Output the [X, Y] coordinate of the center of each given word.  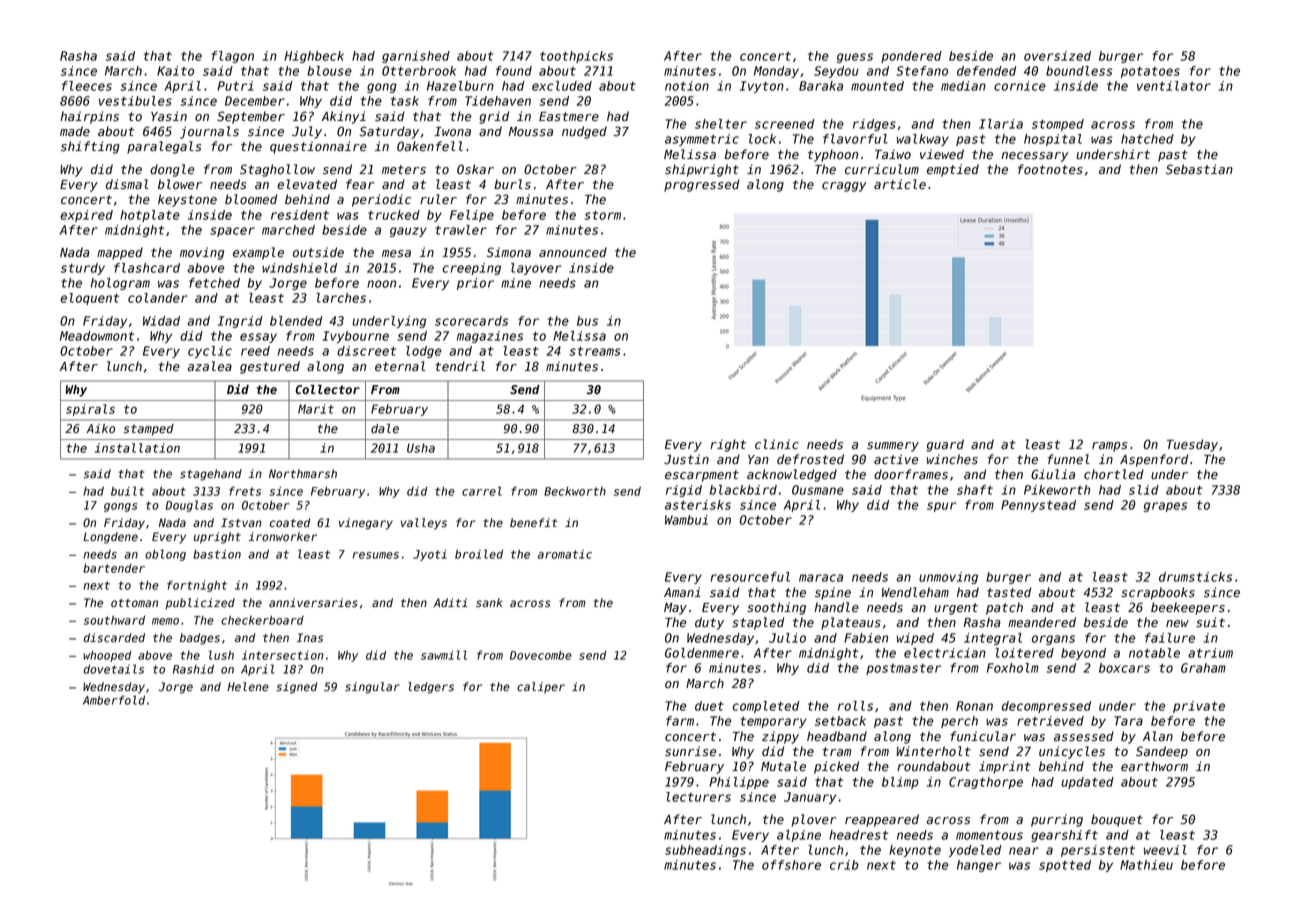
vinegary [366, 524]
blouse [329, 71]
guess [855, 58]
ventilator [1174, 86]
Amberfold [114, 700]
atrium [1210, 653]
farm [680, 721]
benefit [534, 523]
